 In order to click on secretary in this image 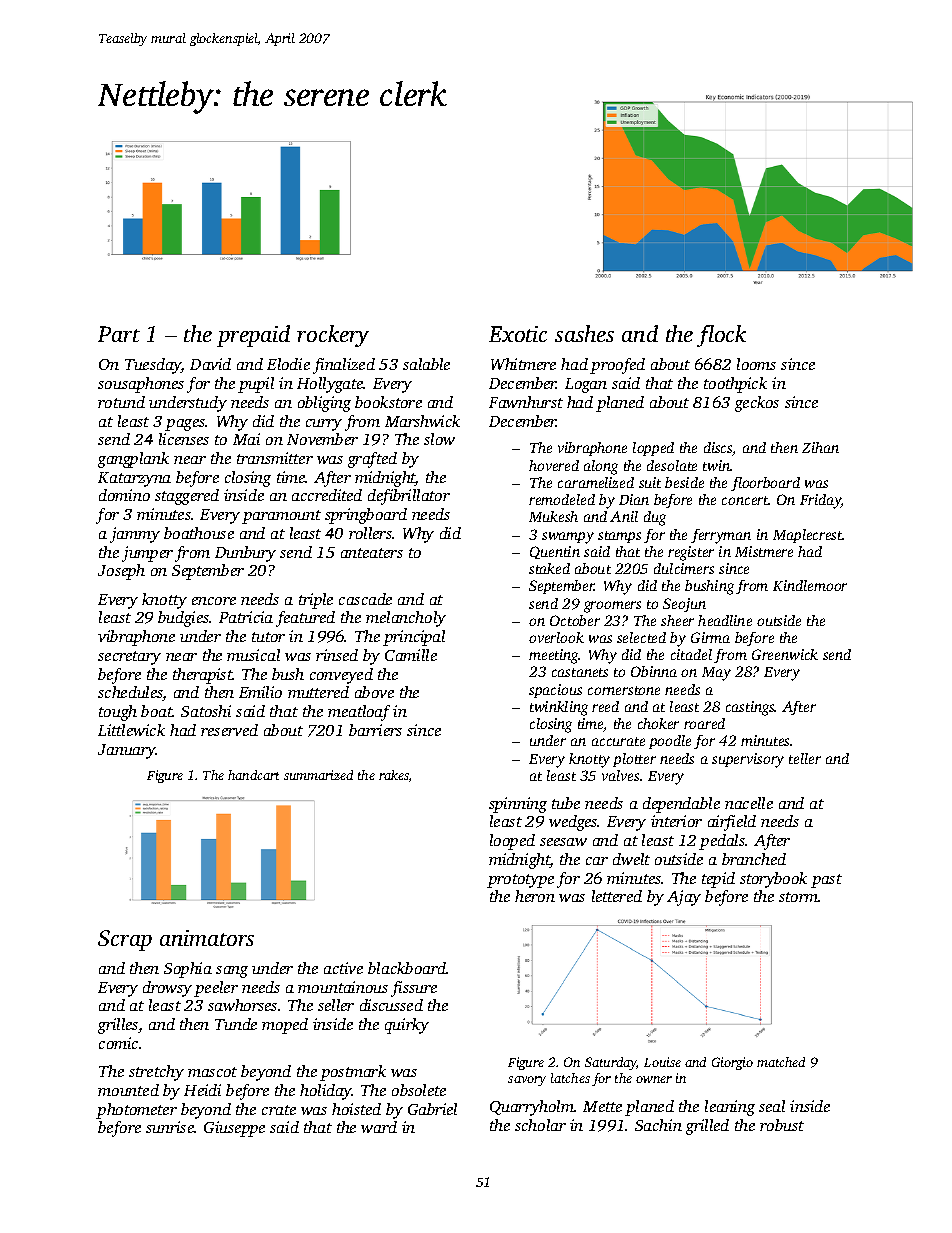, I will do `click(129, 658)`.
